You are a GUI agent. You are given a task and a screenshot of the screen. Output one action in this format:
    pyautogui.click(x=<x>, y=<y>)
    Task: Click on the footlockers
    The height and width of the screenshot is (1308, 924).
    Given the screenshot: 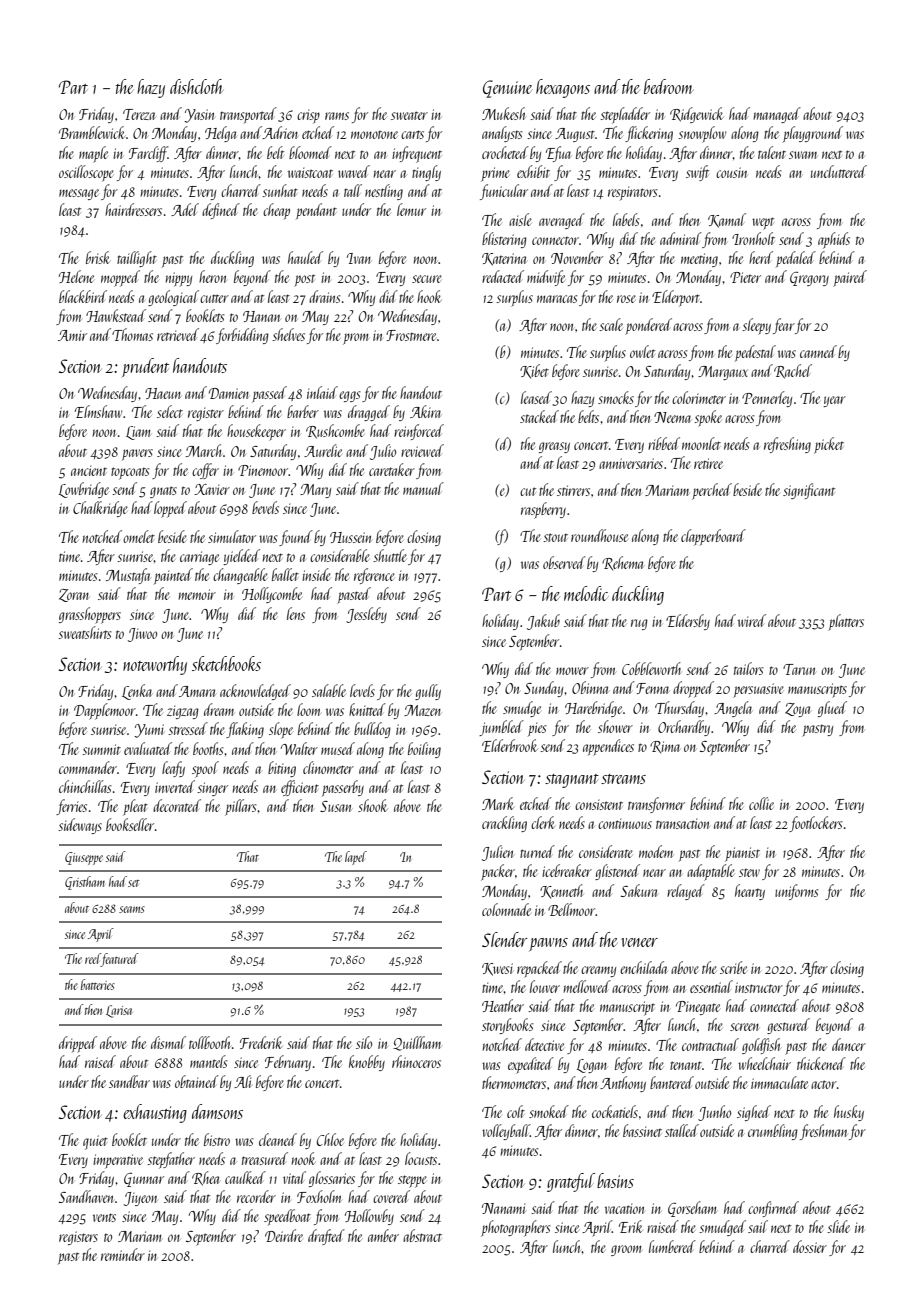 What is the action you would take?
    pyautogui.click(x=816, y=824)
